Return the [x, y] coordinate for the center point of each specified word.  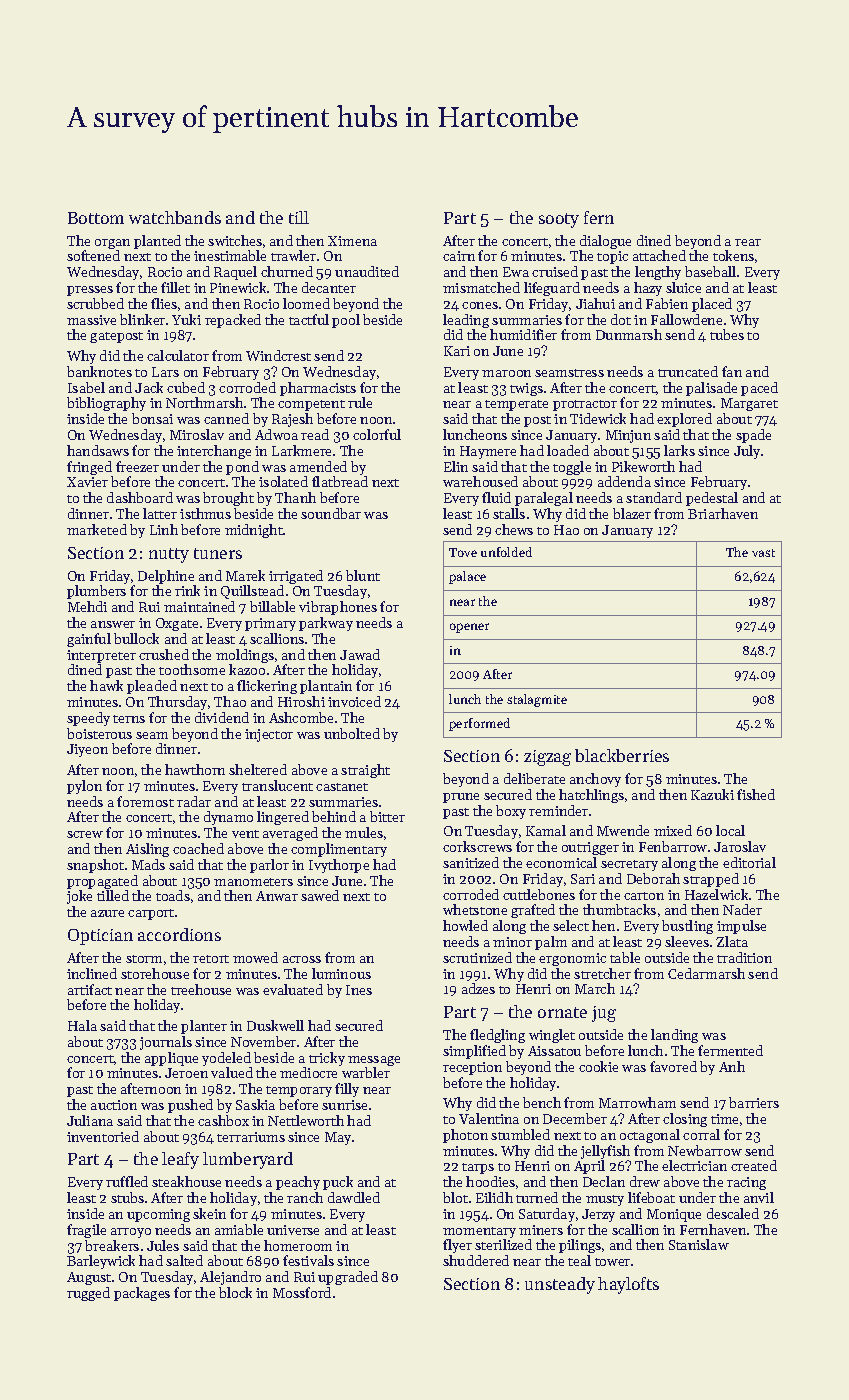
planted [157, 242]
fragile [86, 1231]
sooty [559, 220]
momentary [479, 1232]
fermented [730, 1050]
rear [748, 242]
